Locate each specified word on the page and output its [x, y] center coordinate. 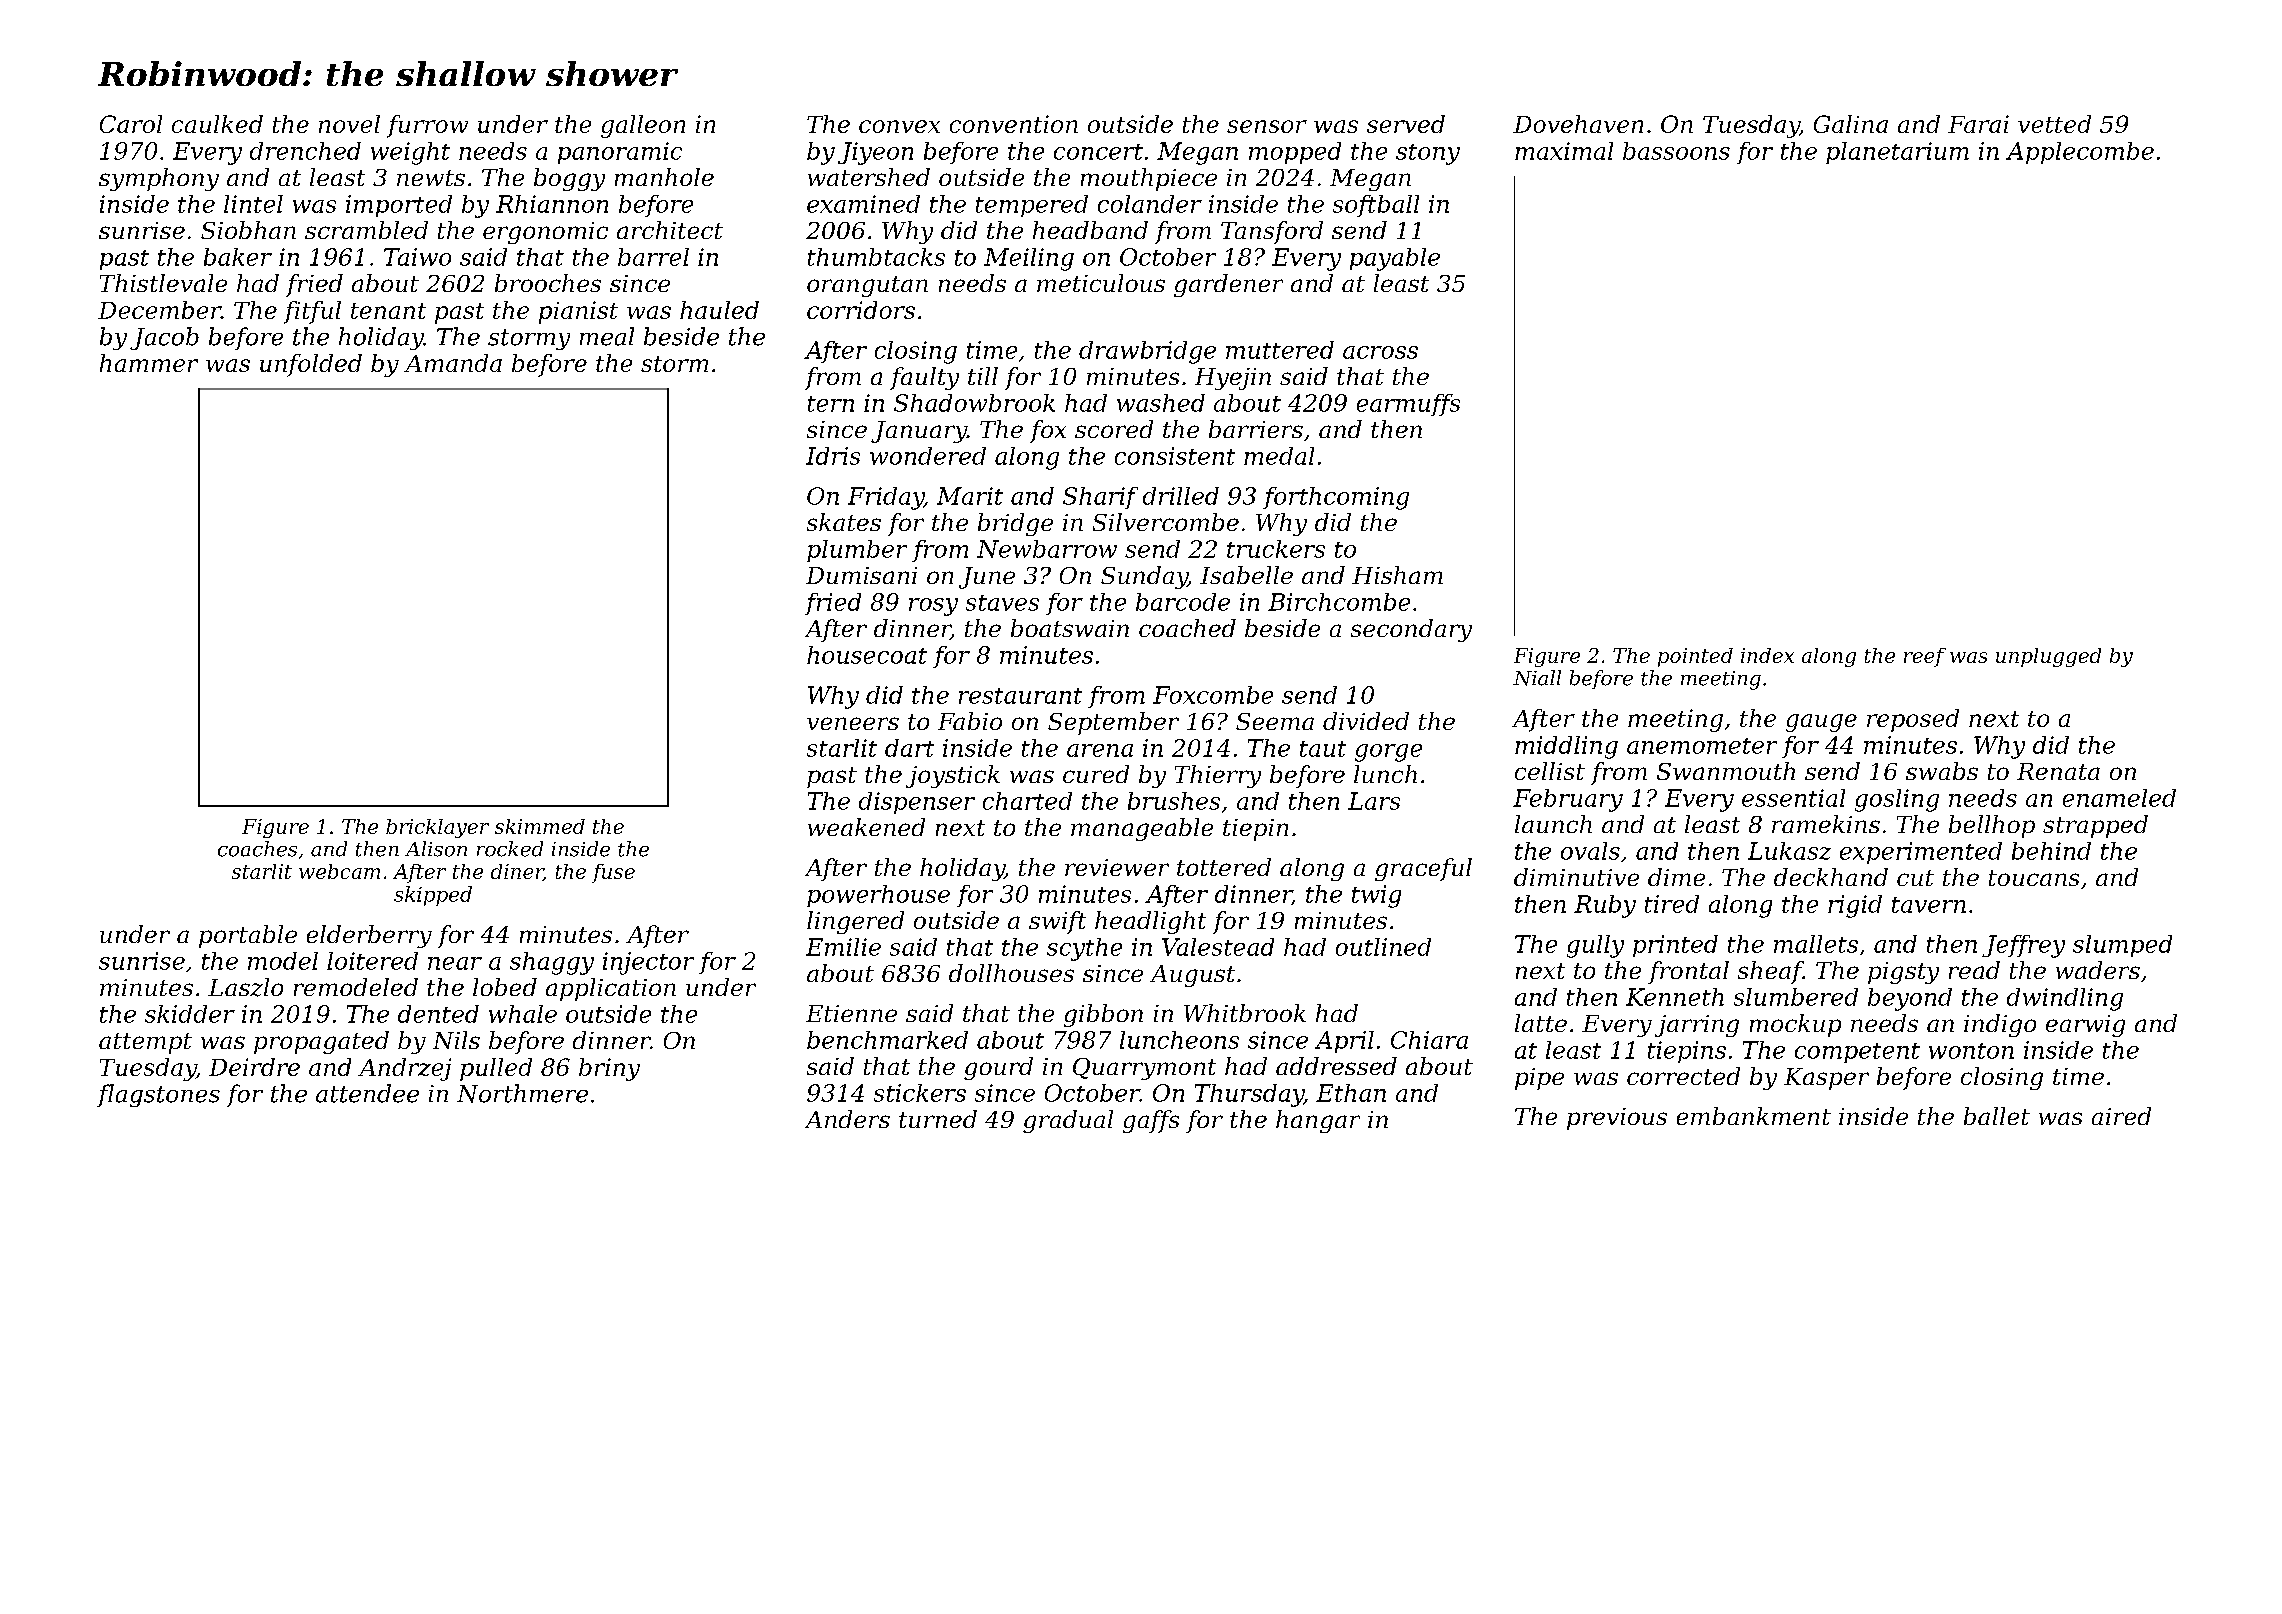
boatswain [1070, 628]
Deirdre [254, 1067]
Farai [1978, 124]
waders [2098, 970]
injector [648, 963]
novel [349, 124]
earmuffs [1408, 405]
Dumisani [861, 575]
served [1406, 124]
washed [1161, 403]
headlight [1150, 922]
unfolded [311, 365]
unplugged [2048, 657]
